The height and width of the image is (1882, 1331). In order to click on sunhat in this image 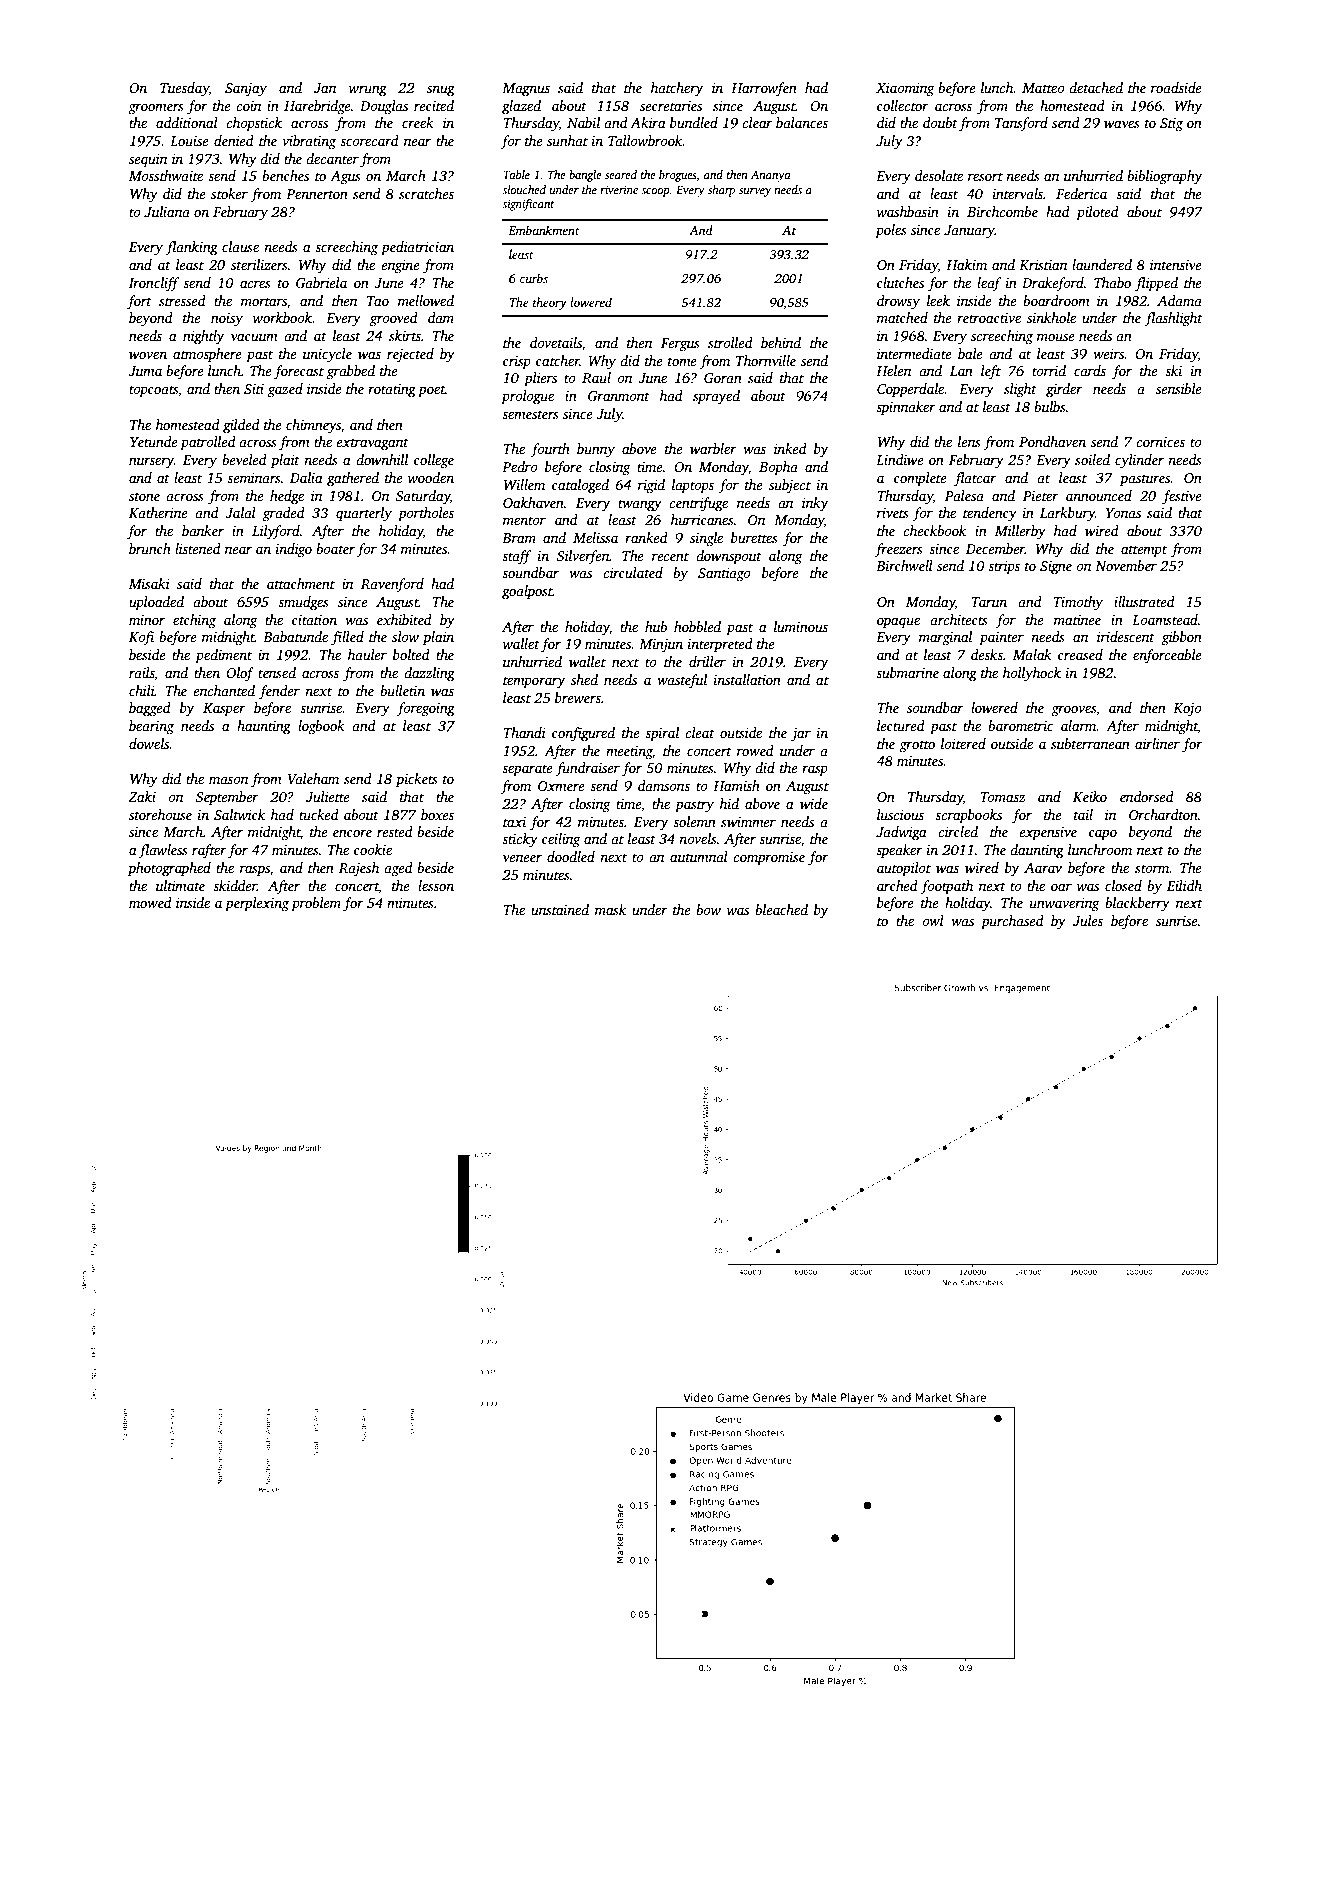, I will do `click(567, 140)`.
